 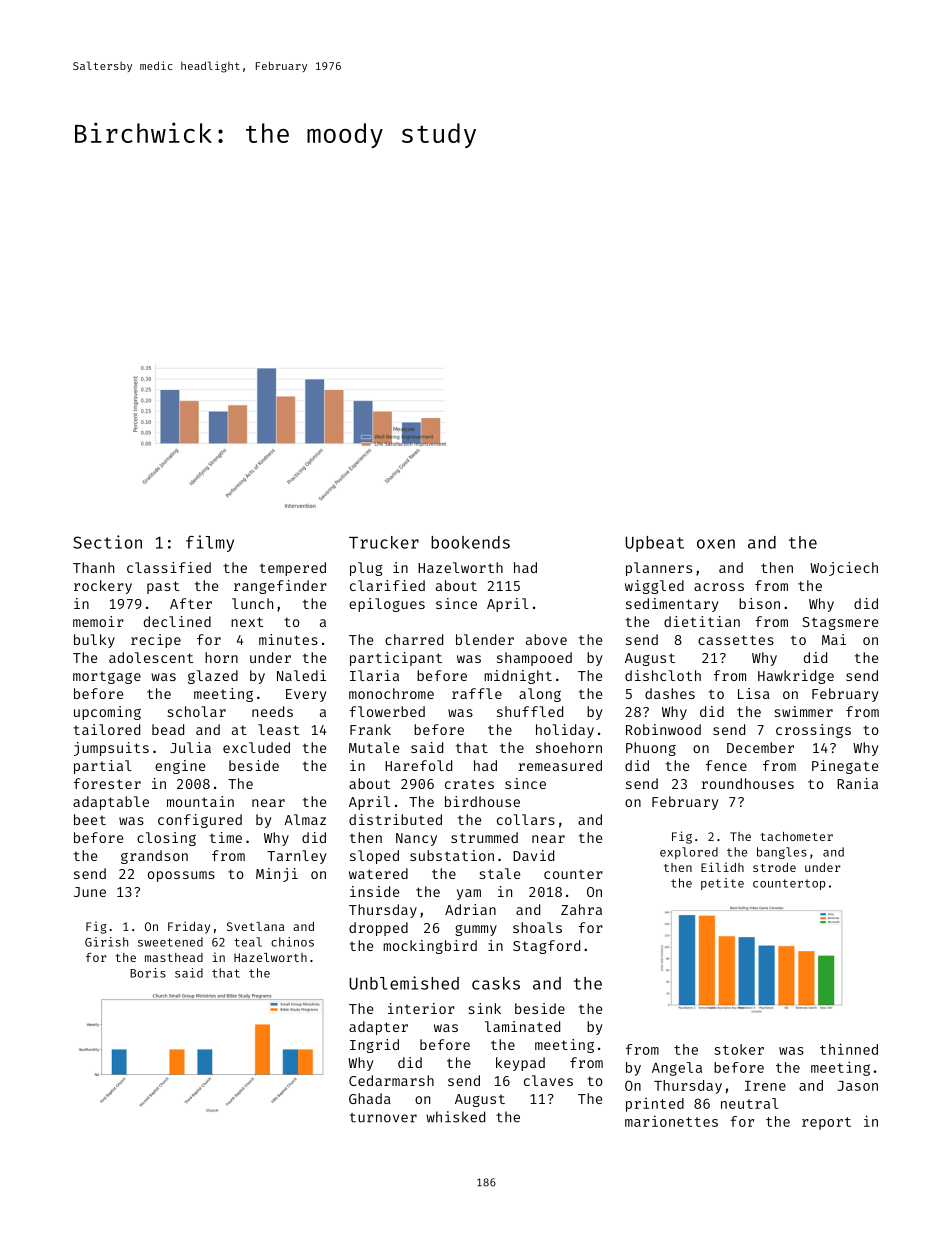 I want to click on Robinwood, so click(x=663, y=729).
